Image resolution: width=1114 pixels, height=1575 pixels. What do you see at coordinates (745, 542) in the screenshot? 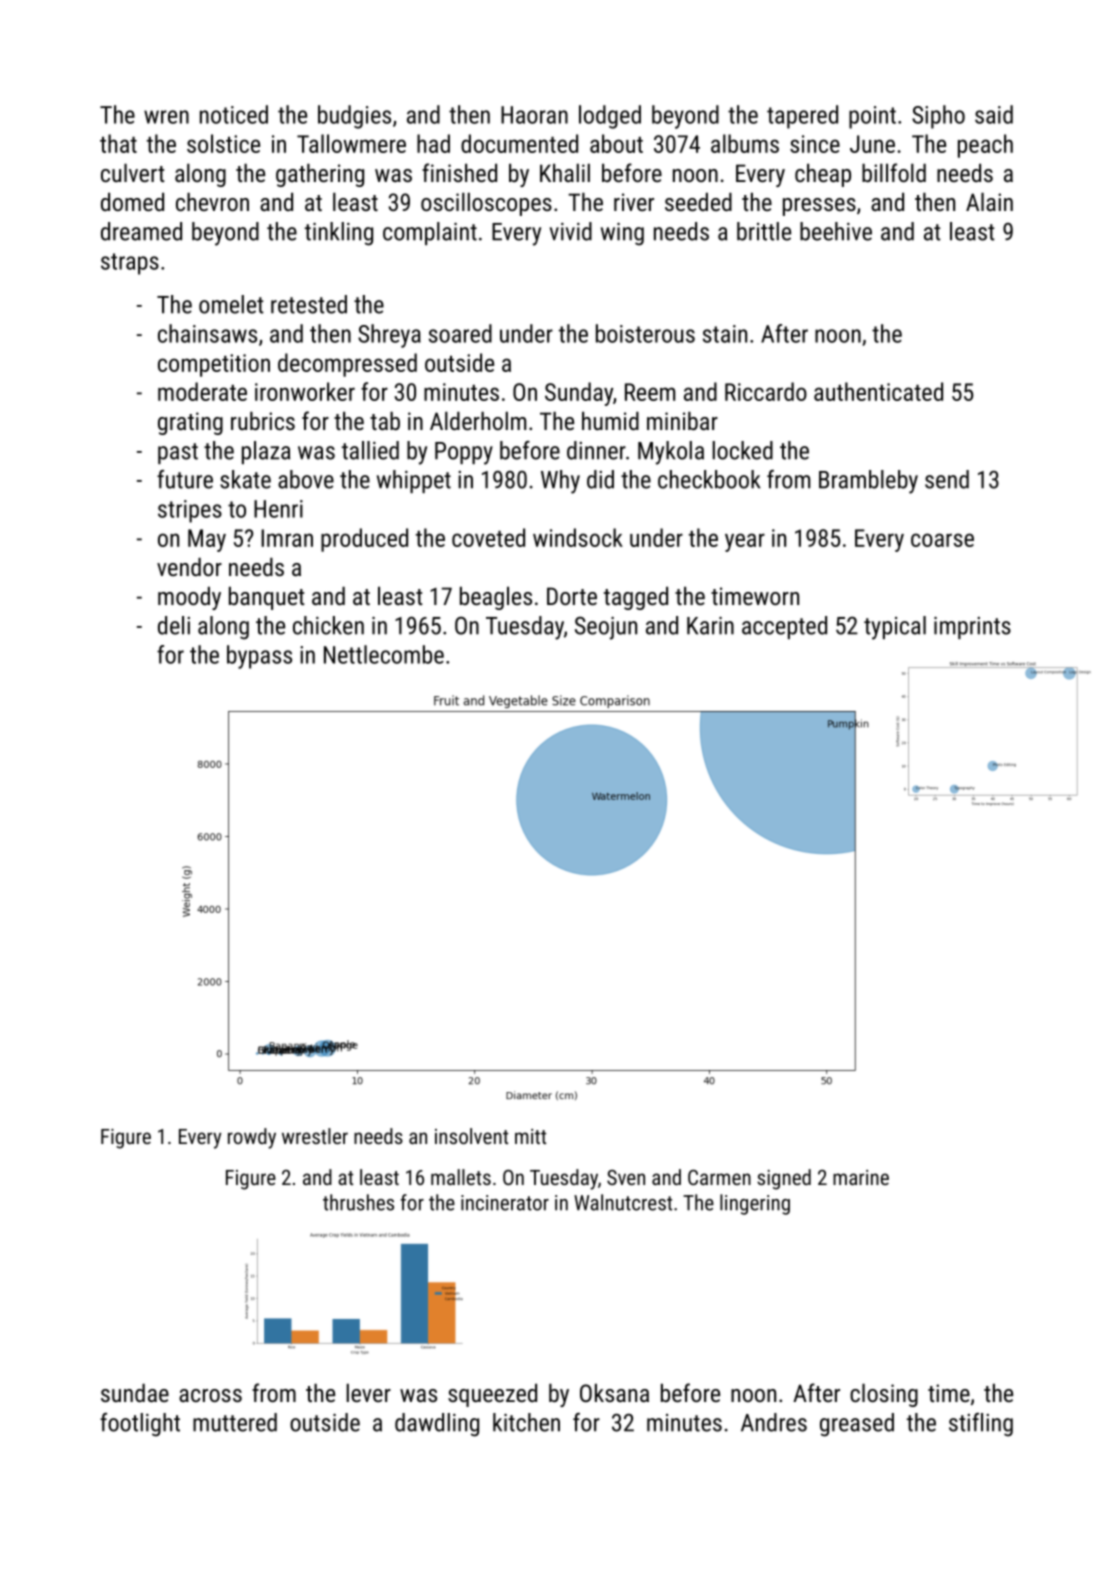
I see `year` at bounding box center [745, 542].
